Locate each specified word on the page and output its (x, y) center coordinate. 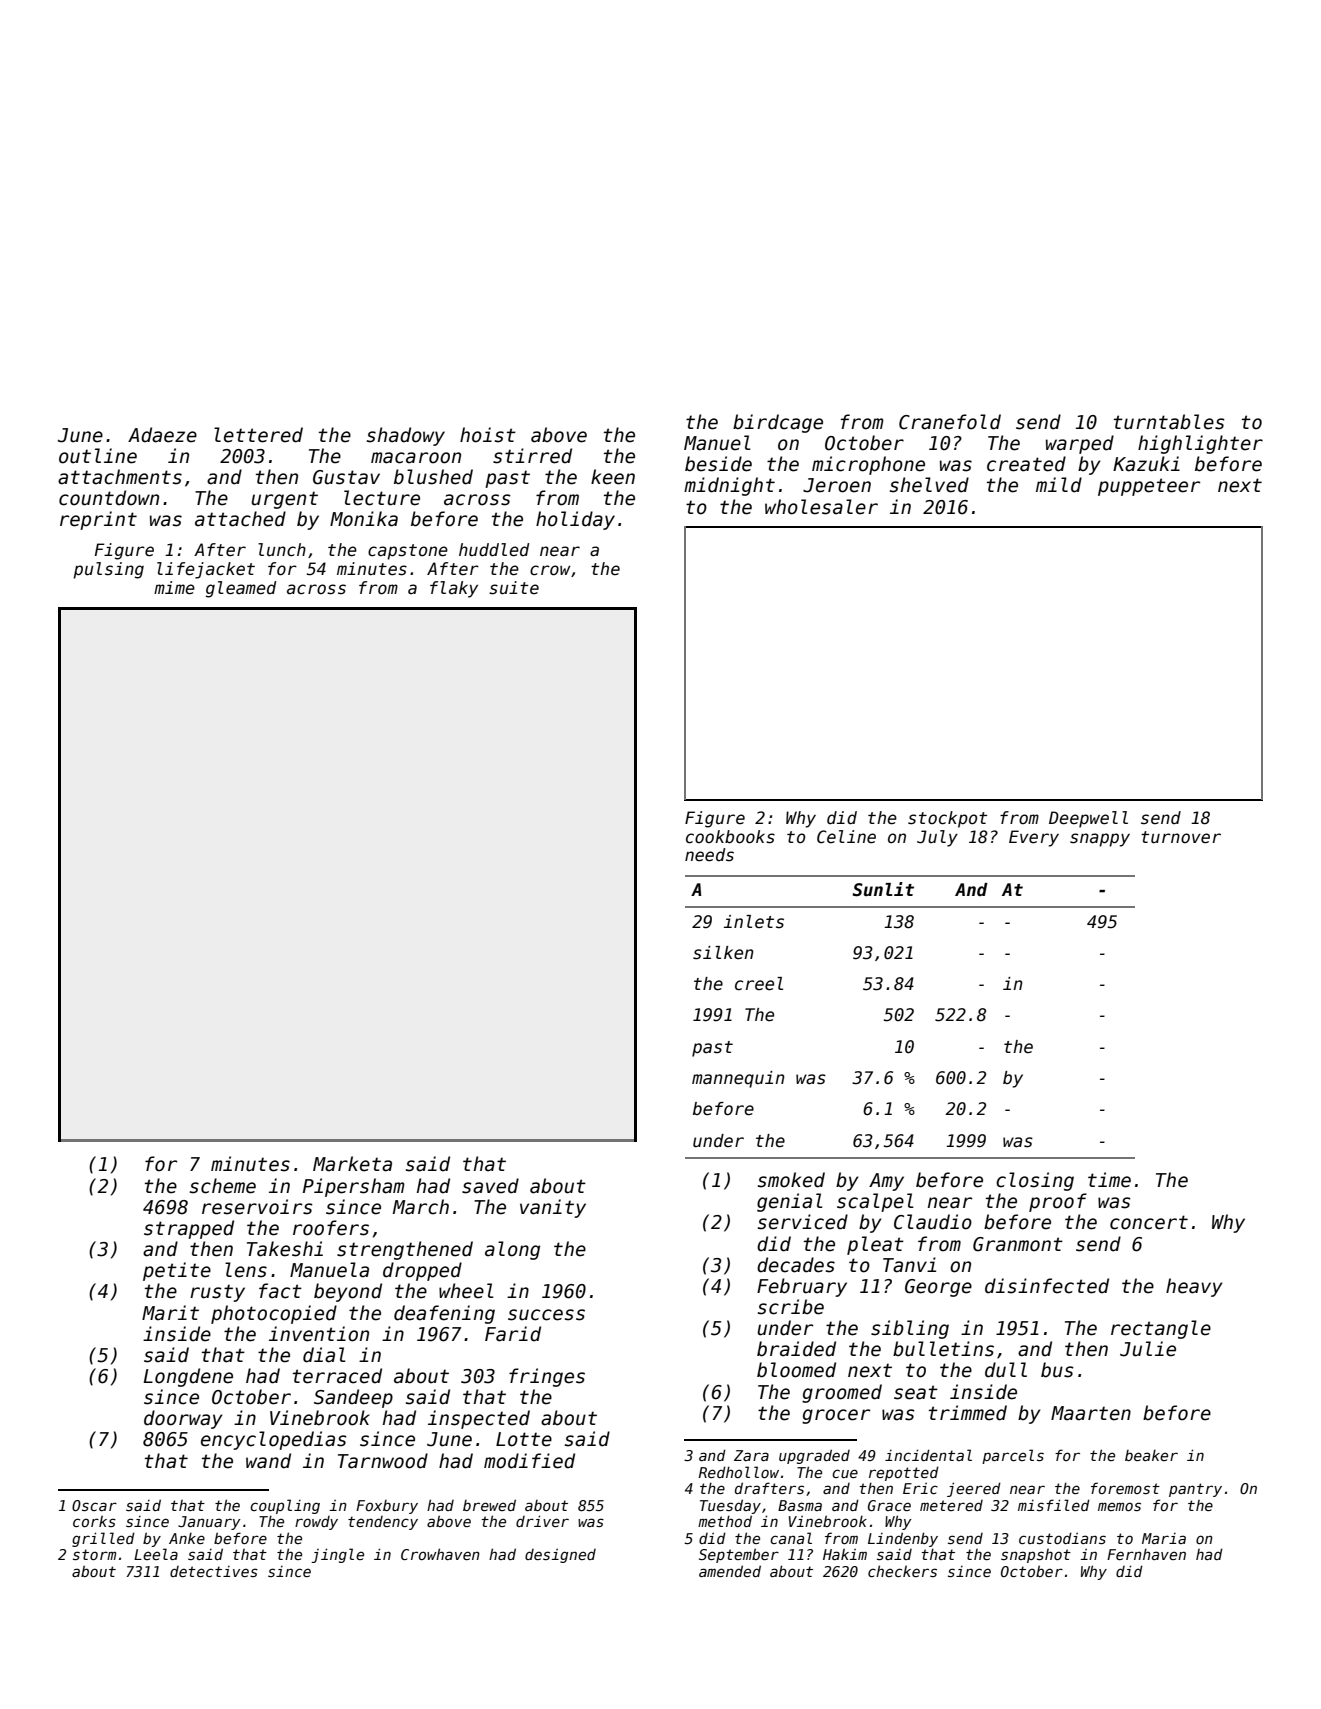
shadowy (406, 436)
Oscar (94, 1505)
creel (759, 984)
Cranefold (950, 422)
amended (730, 1571)
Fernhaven (1146, 1554)
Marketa (352, 1164)
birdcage (778, 423)
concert (1149, 1222)
